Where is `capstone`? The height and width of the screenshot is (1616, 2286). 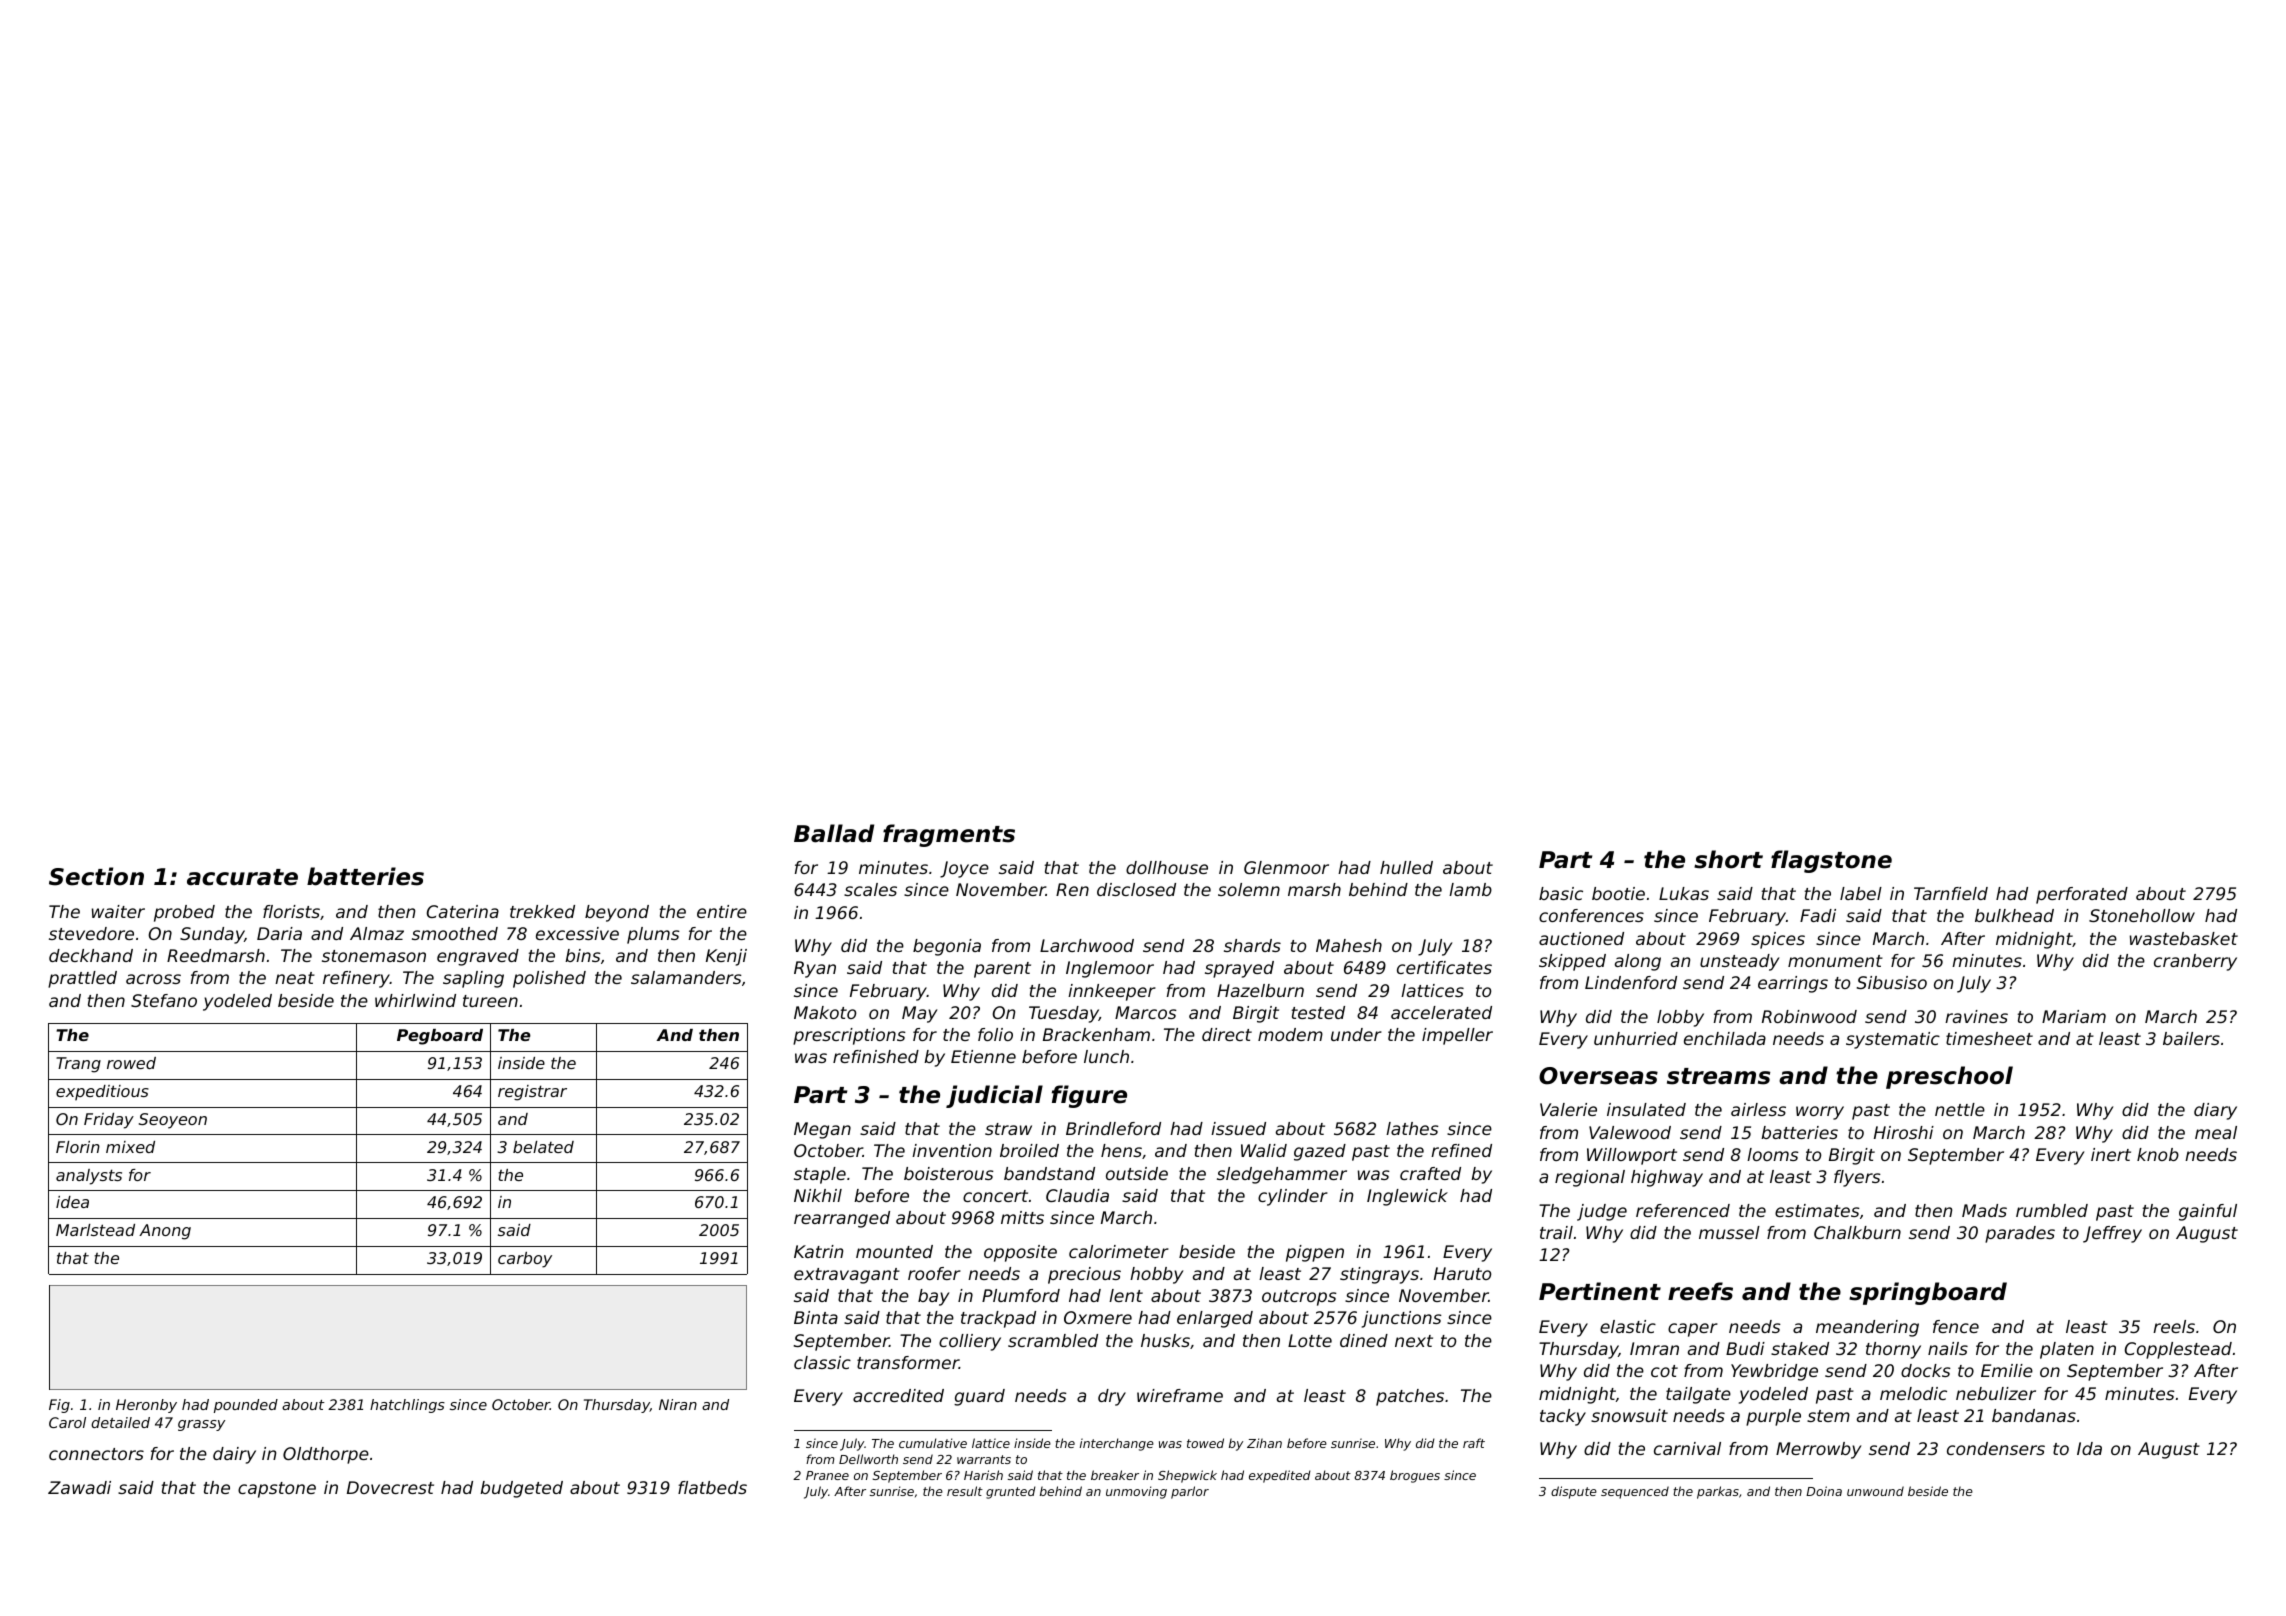
capstone is located at coordinates (277, 1490).
